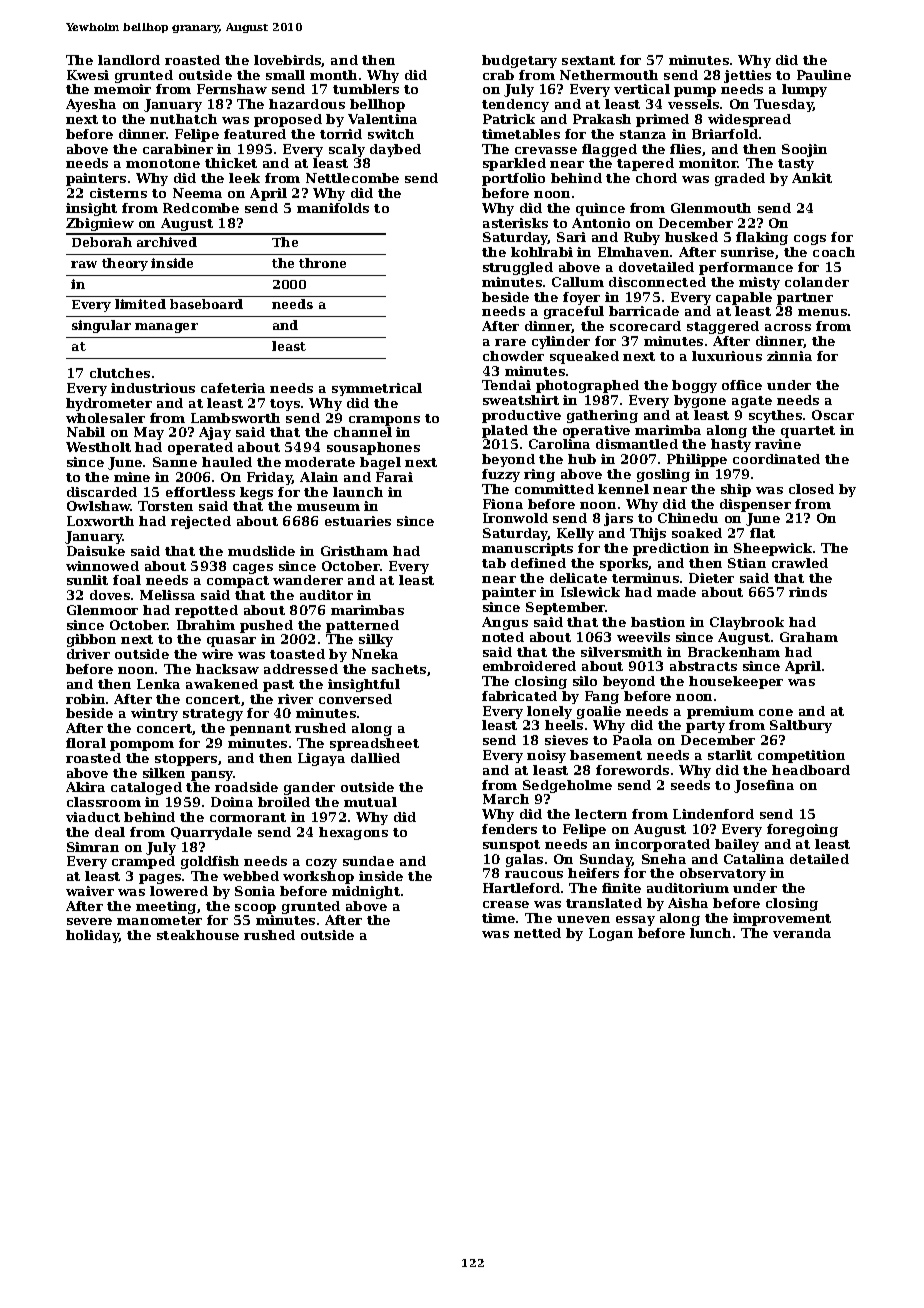 The height and width of the screenshot is (1308, 924). Describe the element at coordinates (802, 830) in the screenshot. I see `foregoing` at that location.
